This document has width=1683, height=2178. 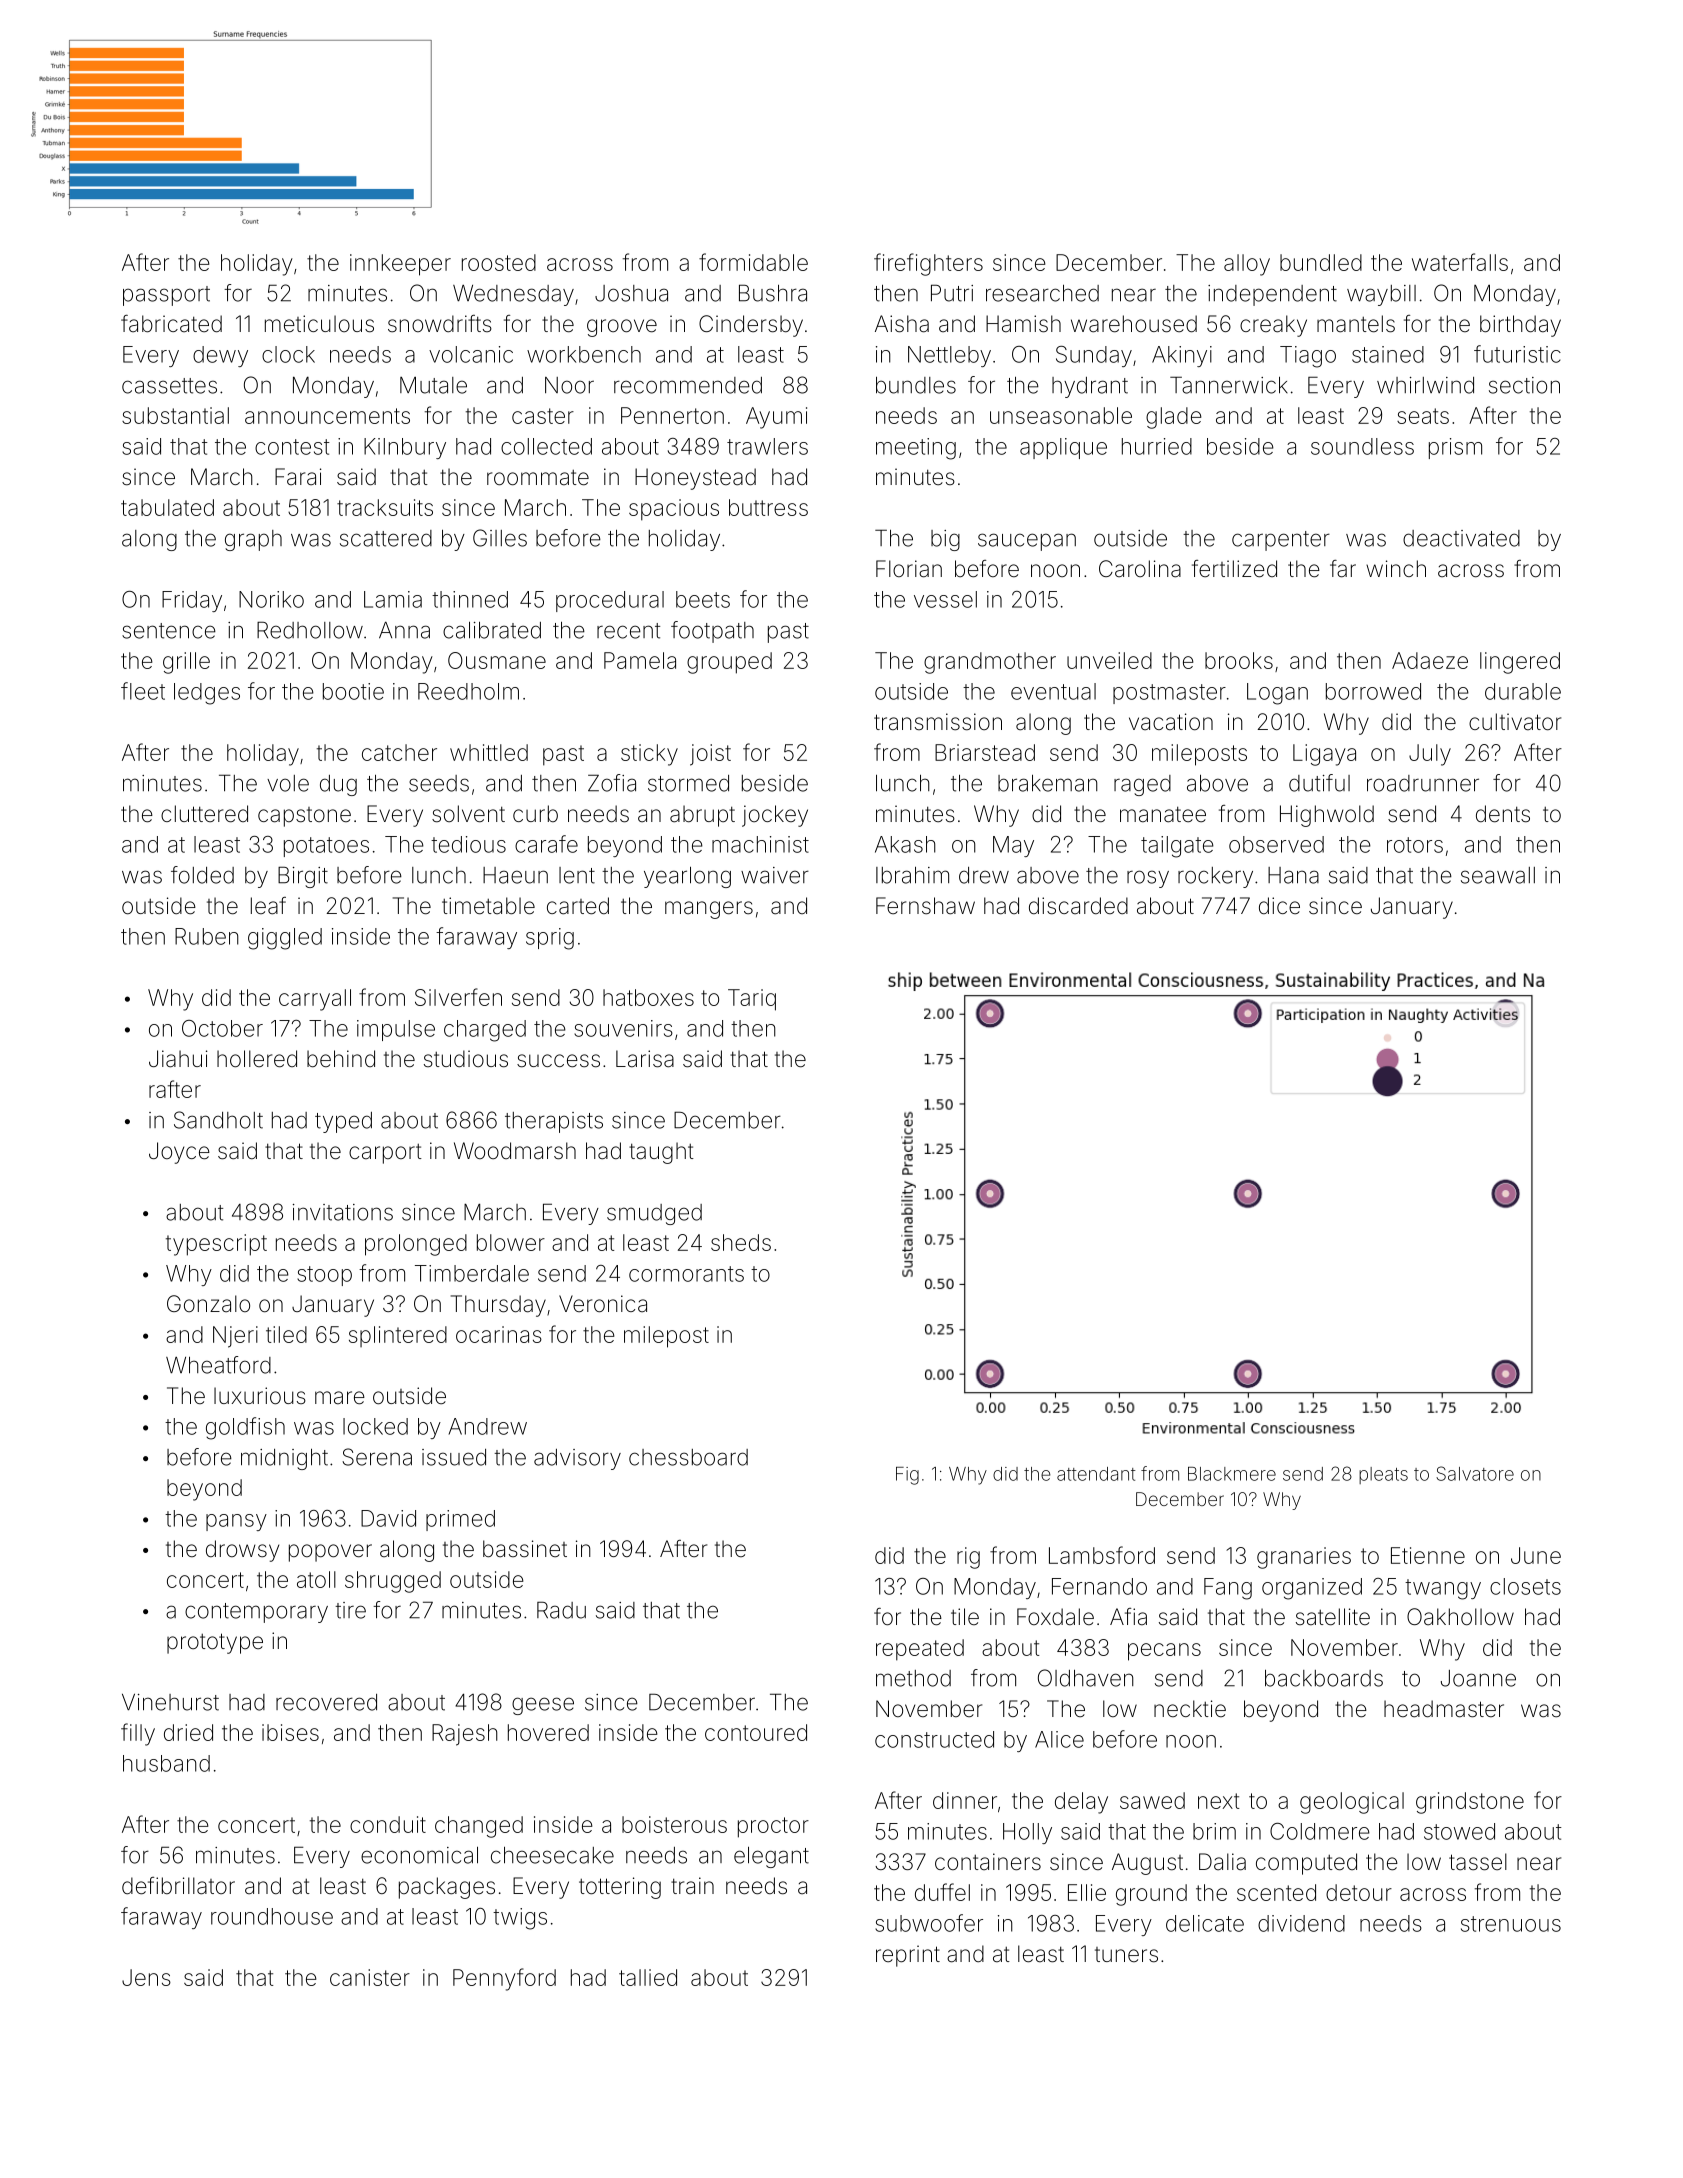 I want to click on prototype, so click(x=215, y=1643).
